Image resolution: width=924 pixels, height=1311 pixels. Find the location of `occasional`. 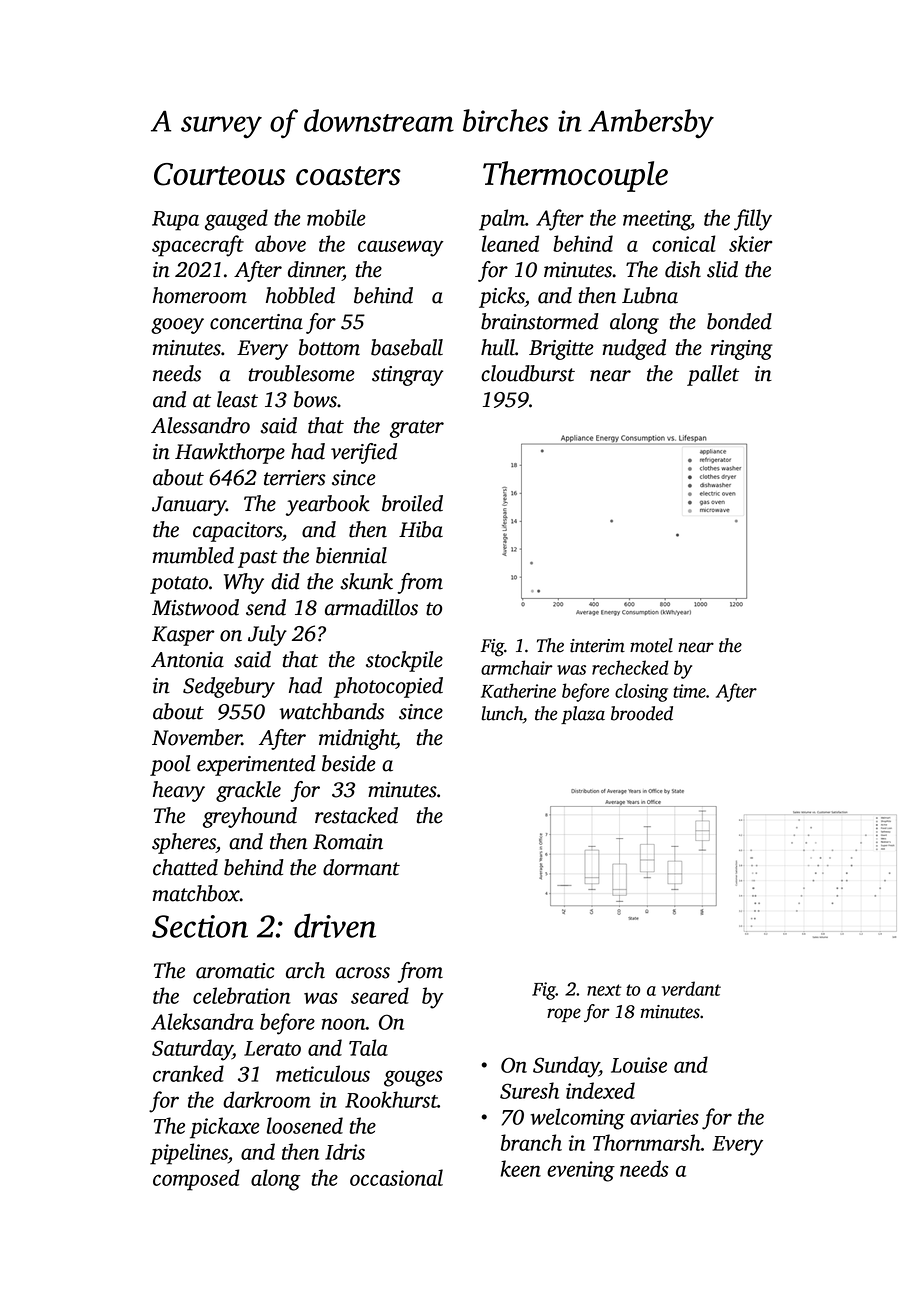

occasional is located at coordinates (396, 1177).
